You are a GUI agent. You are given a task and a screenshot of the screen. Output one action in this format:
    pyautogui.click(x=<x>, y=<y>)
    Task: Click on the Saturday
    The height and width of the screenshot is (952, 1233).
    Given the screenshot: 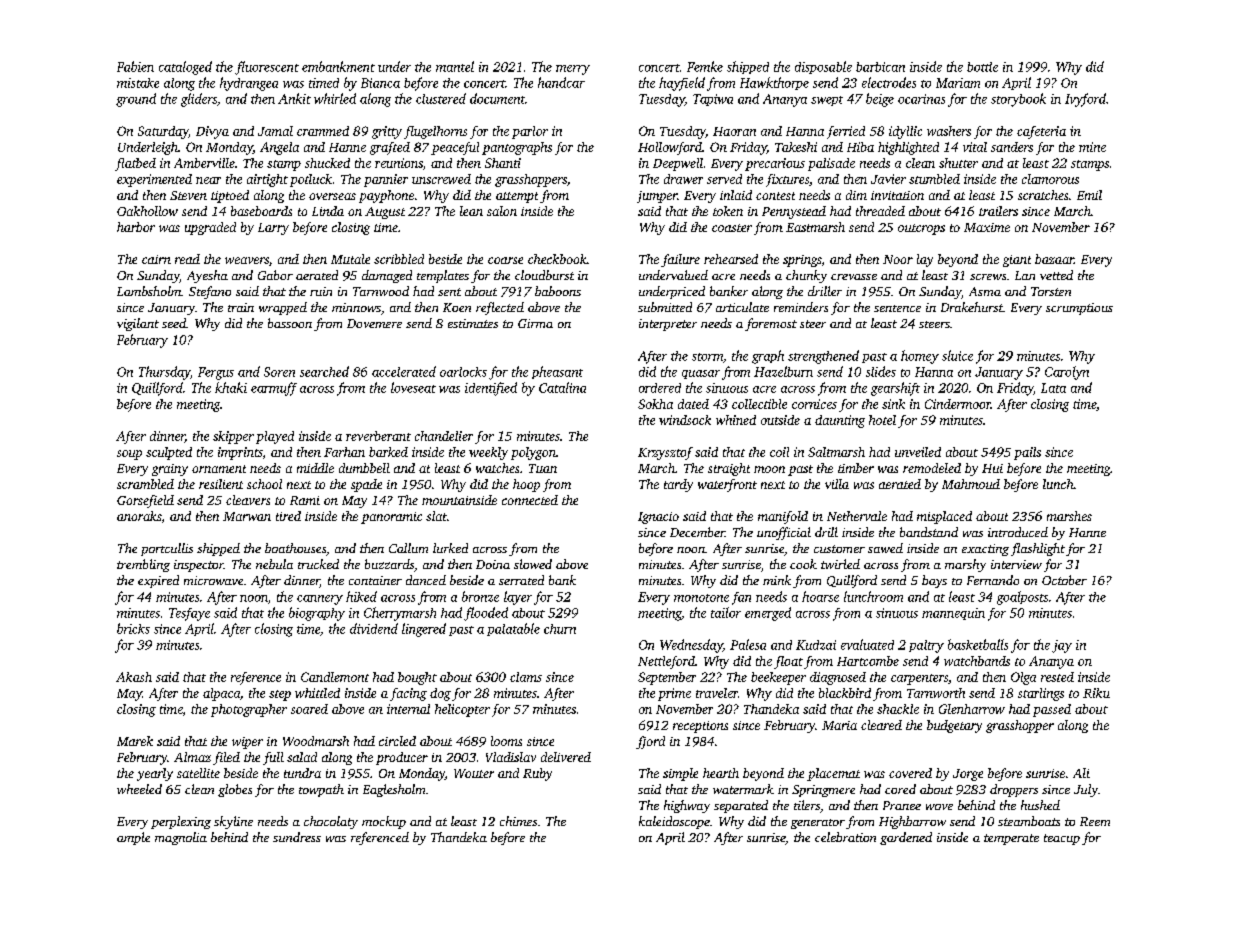 What is the action you would take?
    pyautogui.click(x=163, y=132)
